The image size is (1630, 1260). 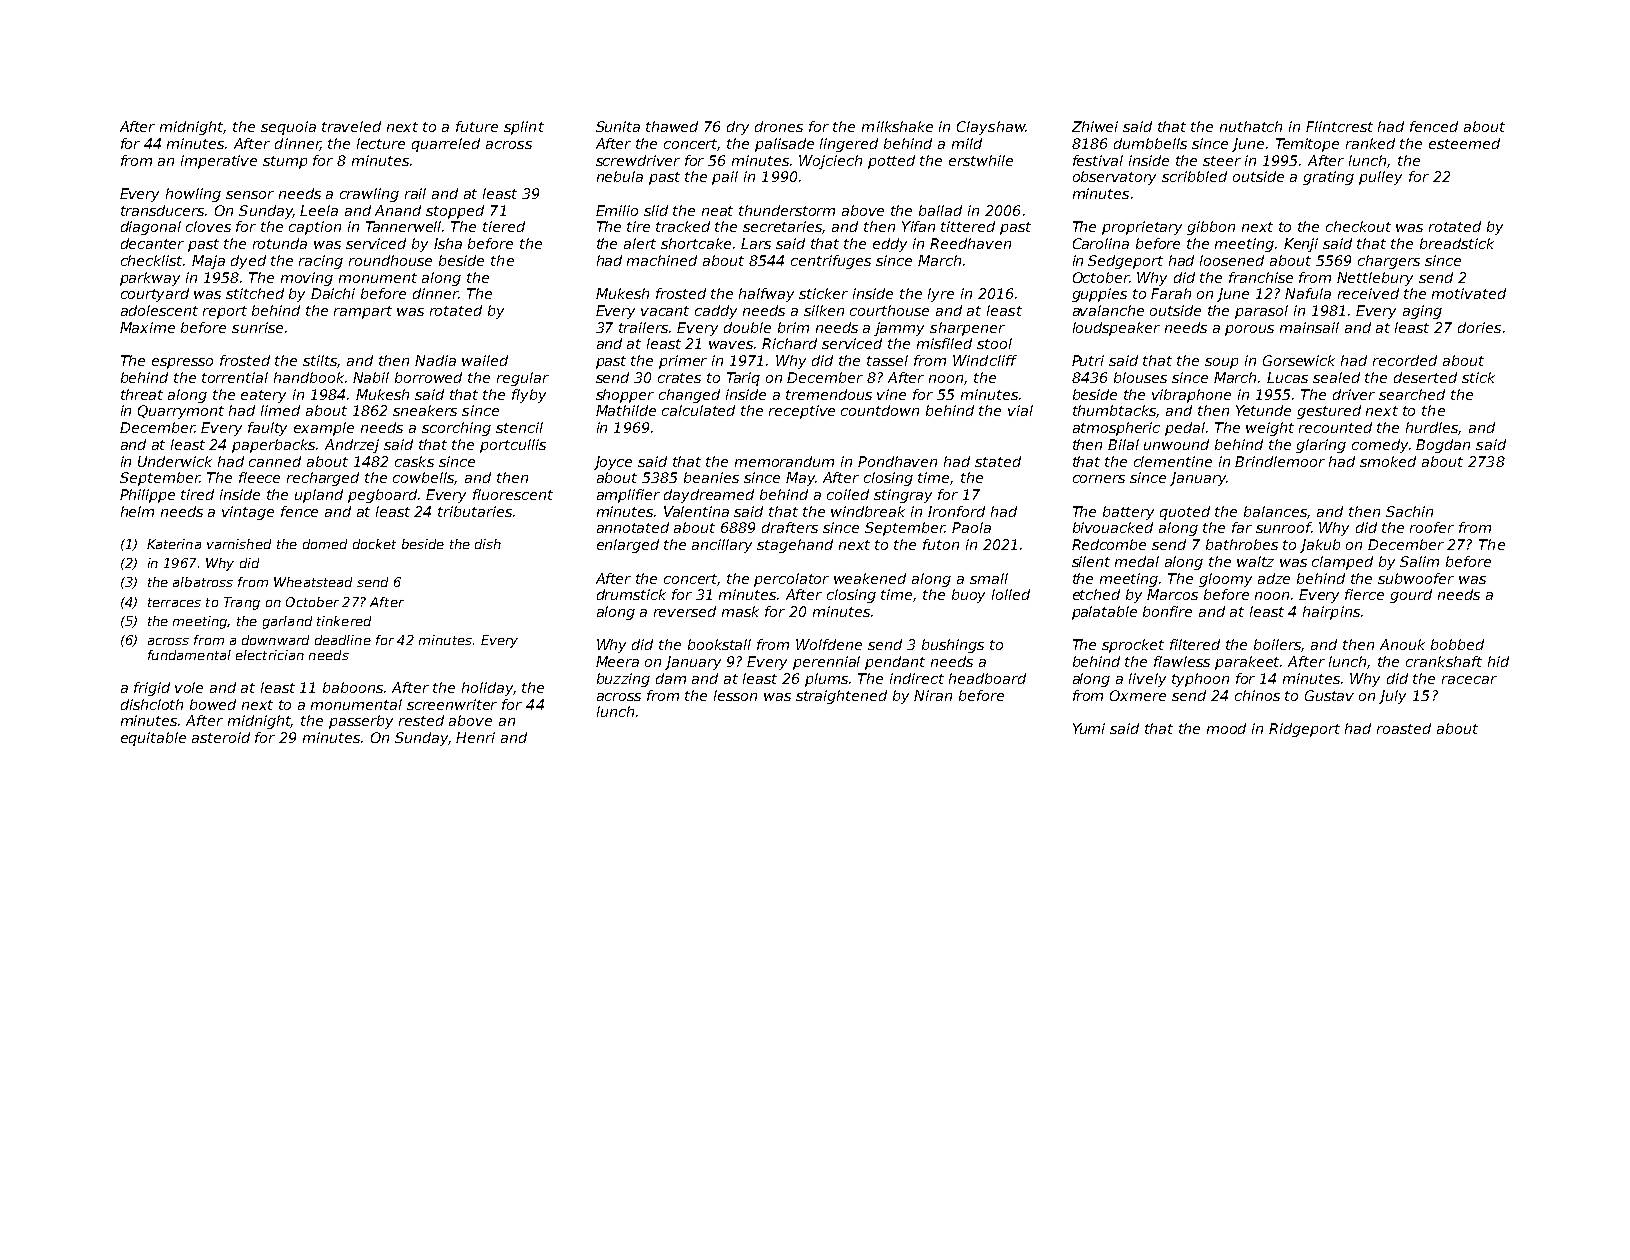 What do you see at coordinates (679, 378) in the screenshot?
I see `crates` at bounding box center [679, 378].
